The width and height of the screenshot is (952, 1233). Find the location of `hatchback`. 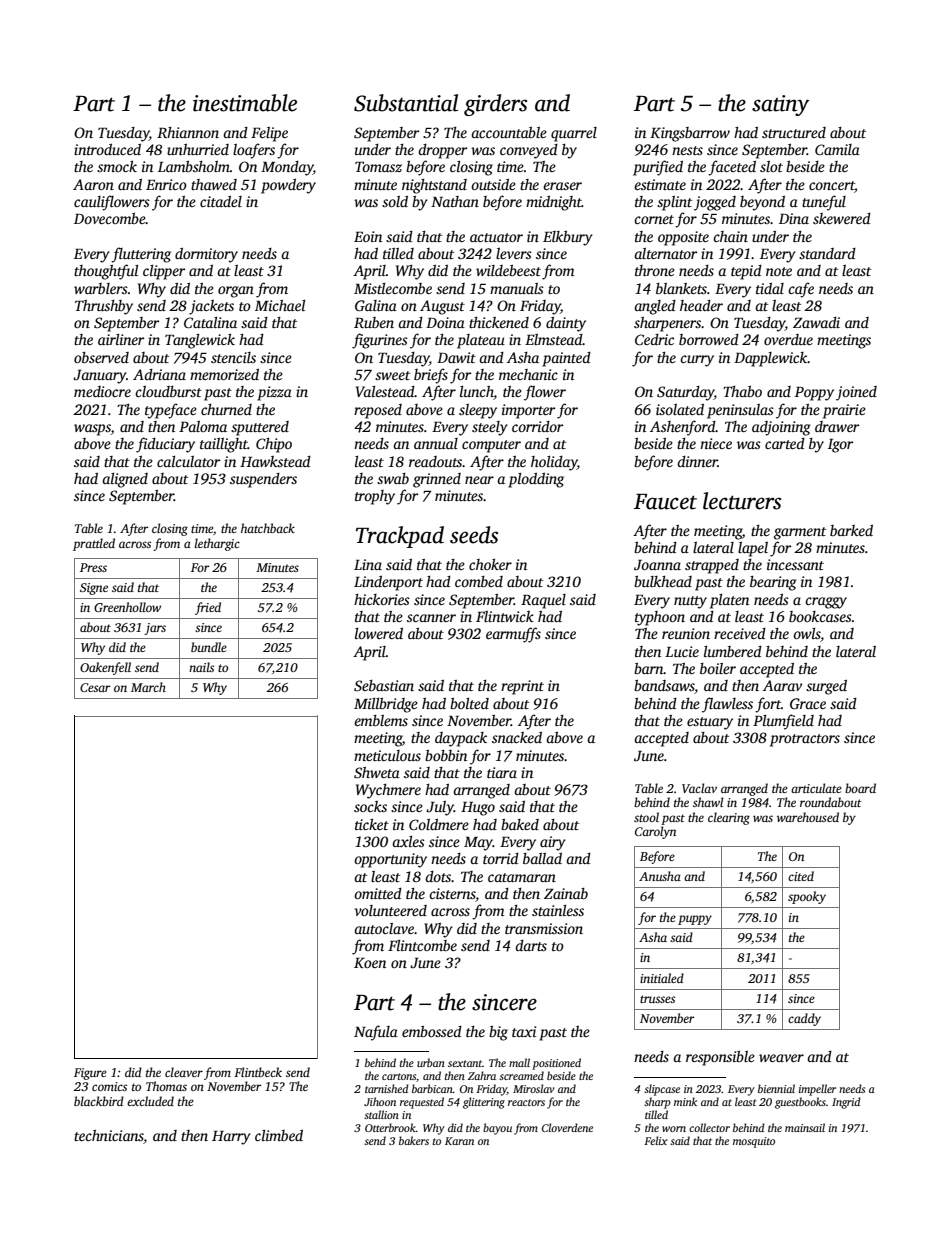

hatchback is located at coordinates (268, 528).
